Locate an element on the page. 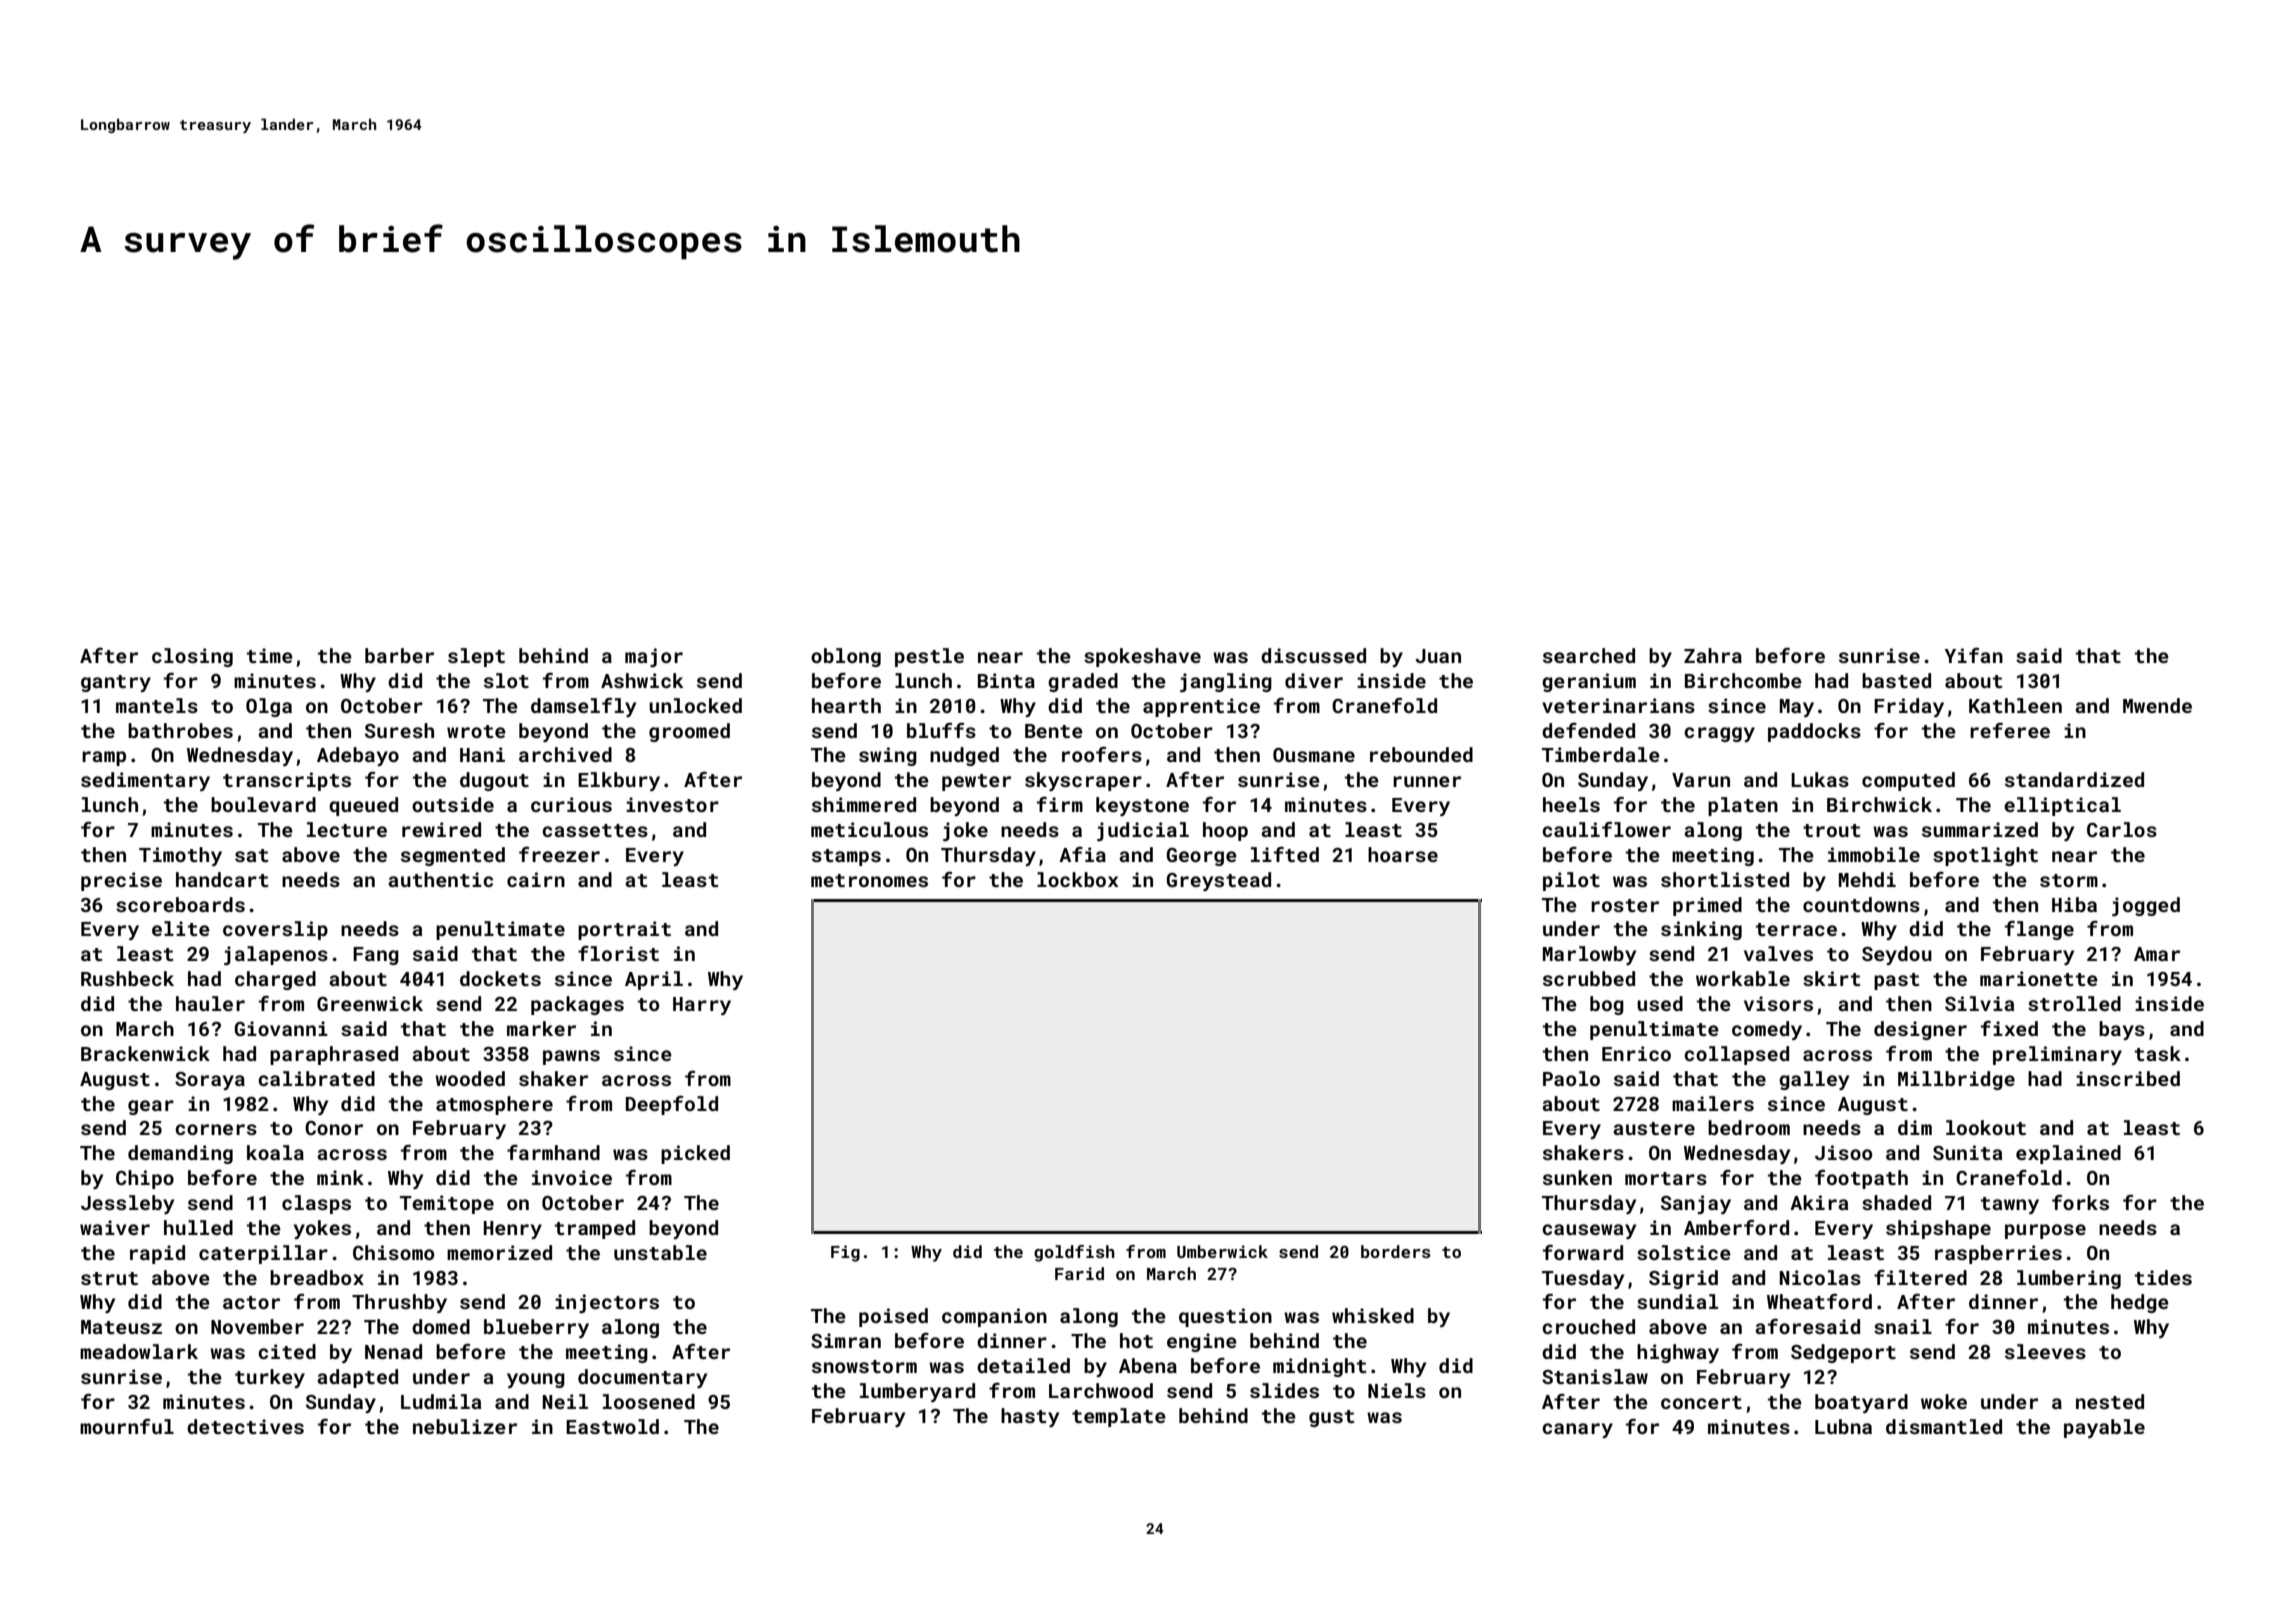 The width and height of the image is (2292, 1620). standardized is located at coordinates (2074, 779).
